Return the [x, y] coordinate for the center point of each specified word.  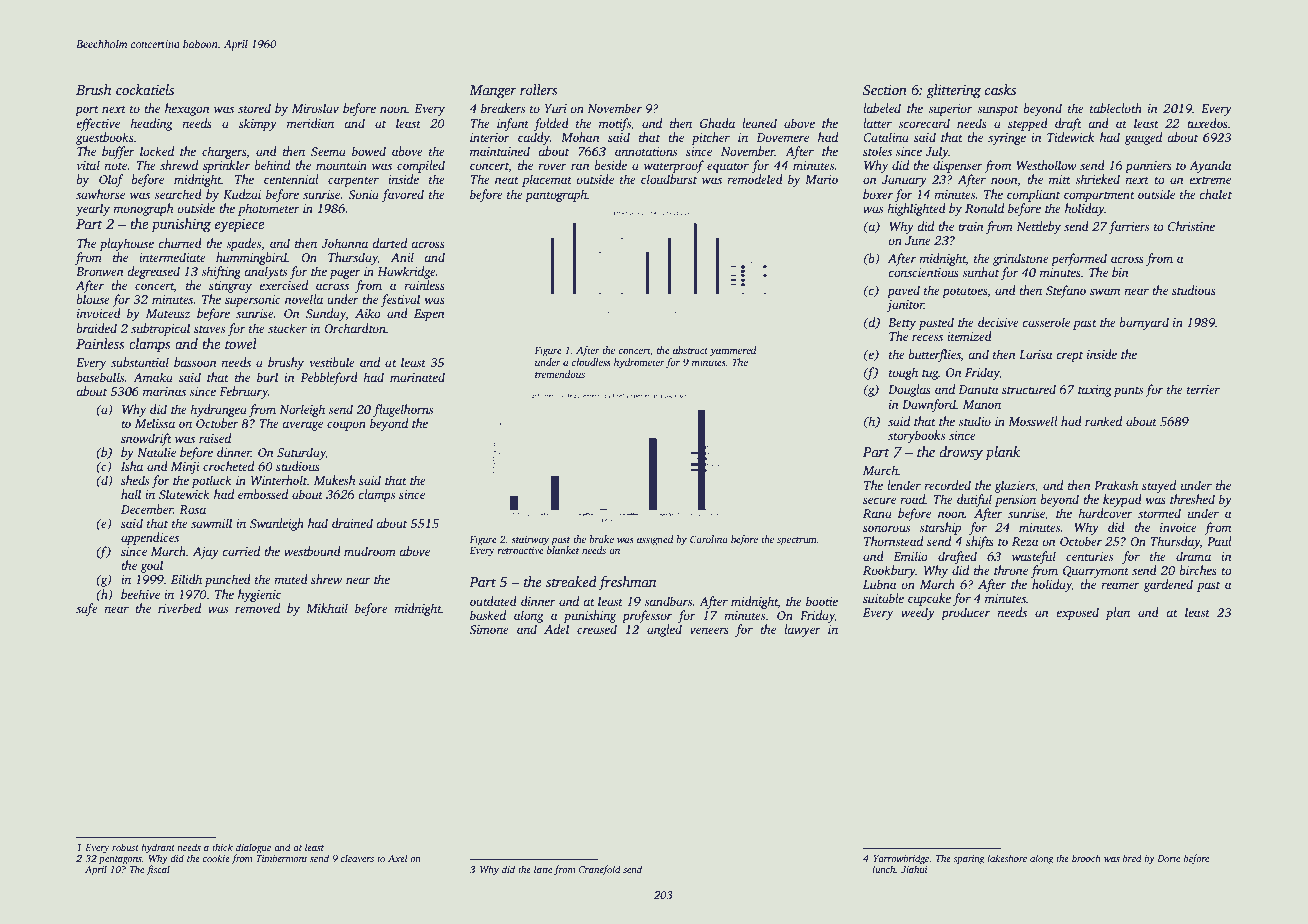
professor [647, 616]
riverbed [179, 608]
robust [125, 847]
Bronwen [100, 271]
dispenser [958, 166]
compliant [1033, 195]
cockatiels [145, 89]
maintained [500, 151]
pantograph [556, 195]
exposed [1078, 613]
